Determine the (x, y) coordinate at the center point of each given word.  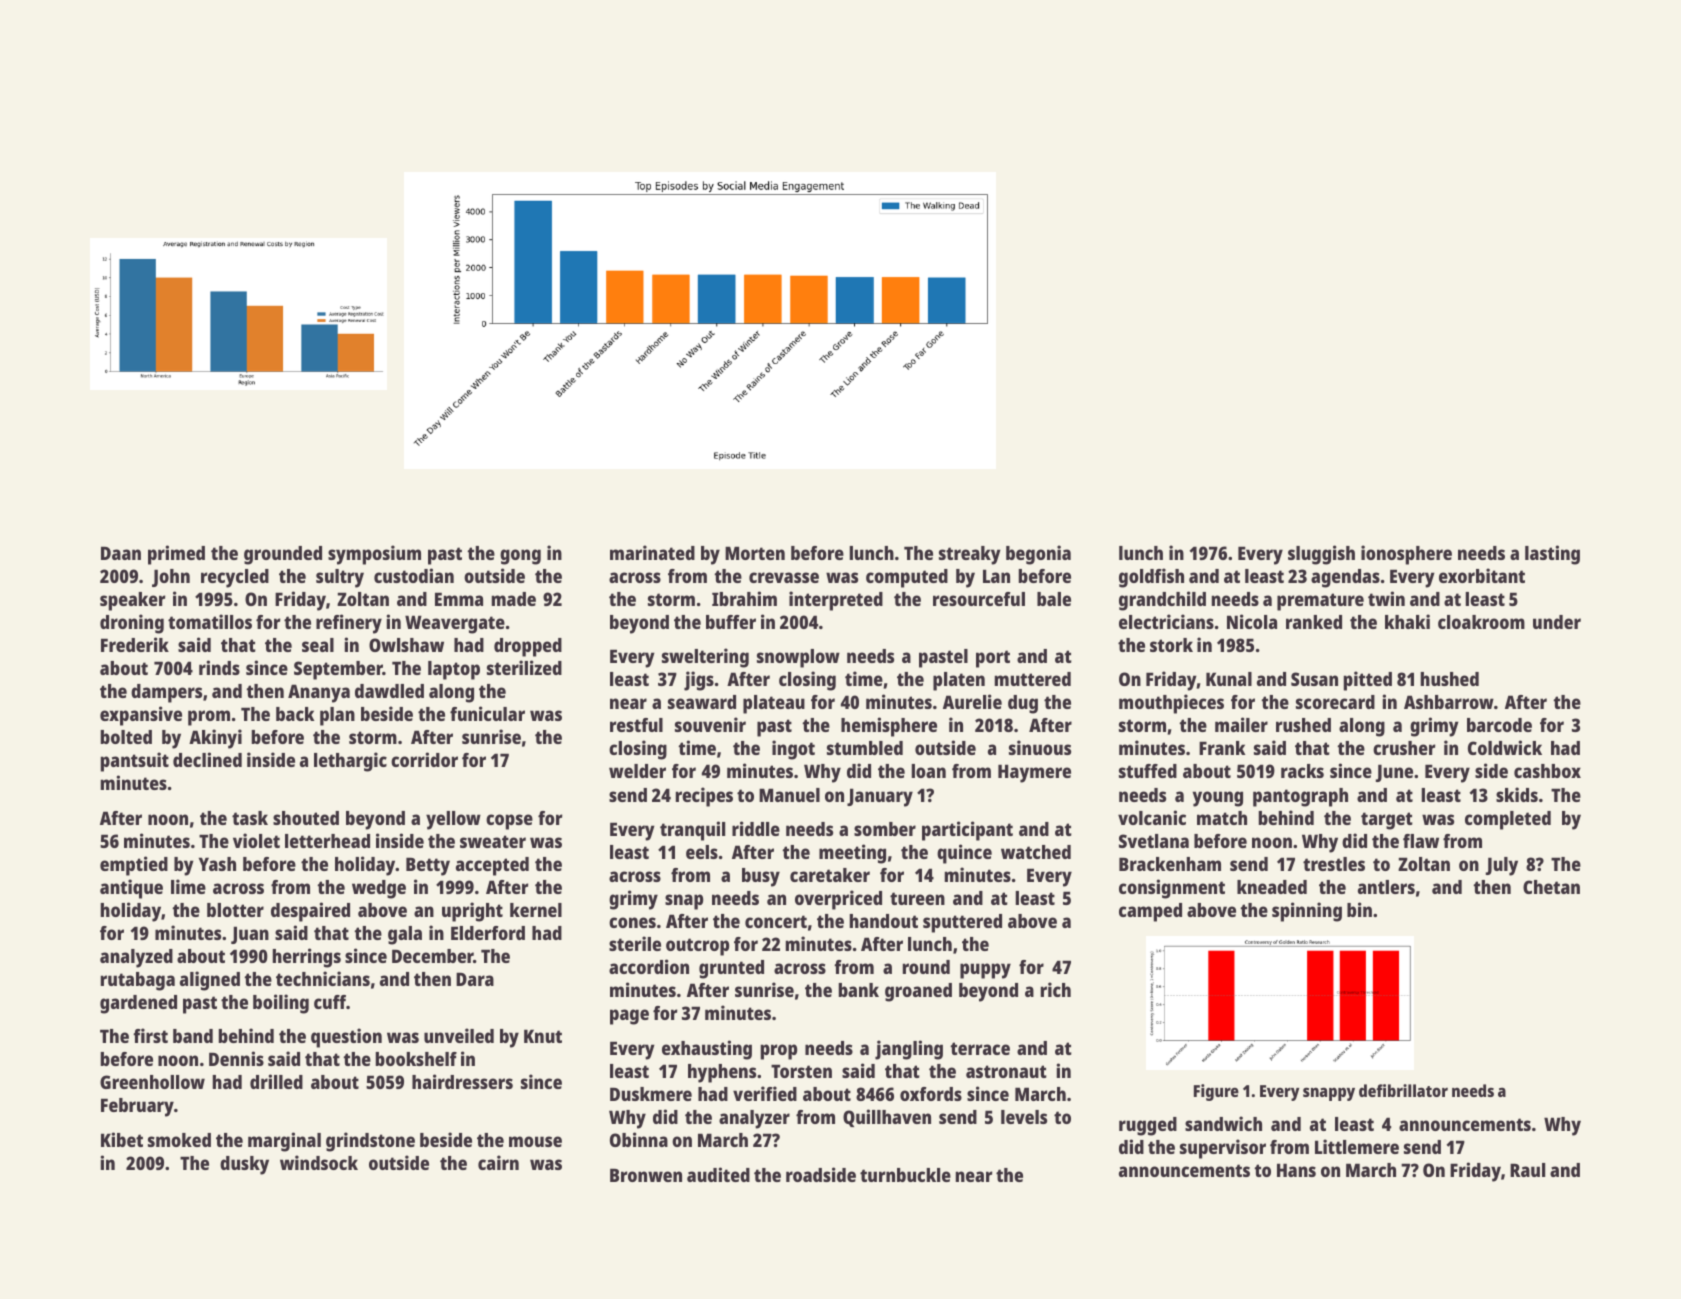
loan (929, 771)
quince (964, 854)
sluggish (1321, 555)
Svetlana (1154, 841)
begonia (1038, 555)
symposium (374, 555)
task (250, 818)
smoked (179, 1140)
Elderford (488, 933)
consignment (1172, 889)
